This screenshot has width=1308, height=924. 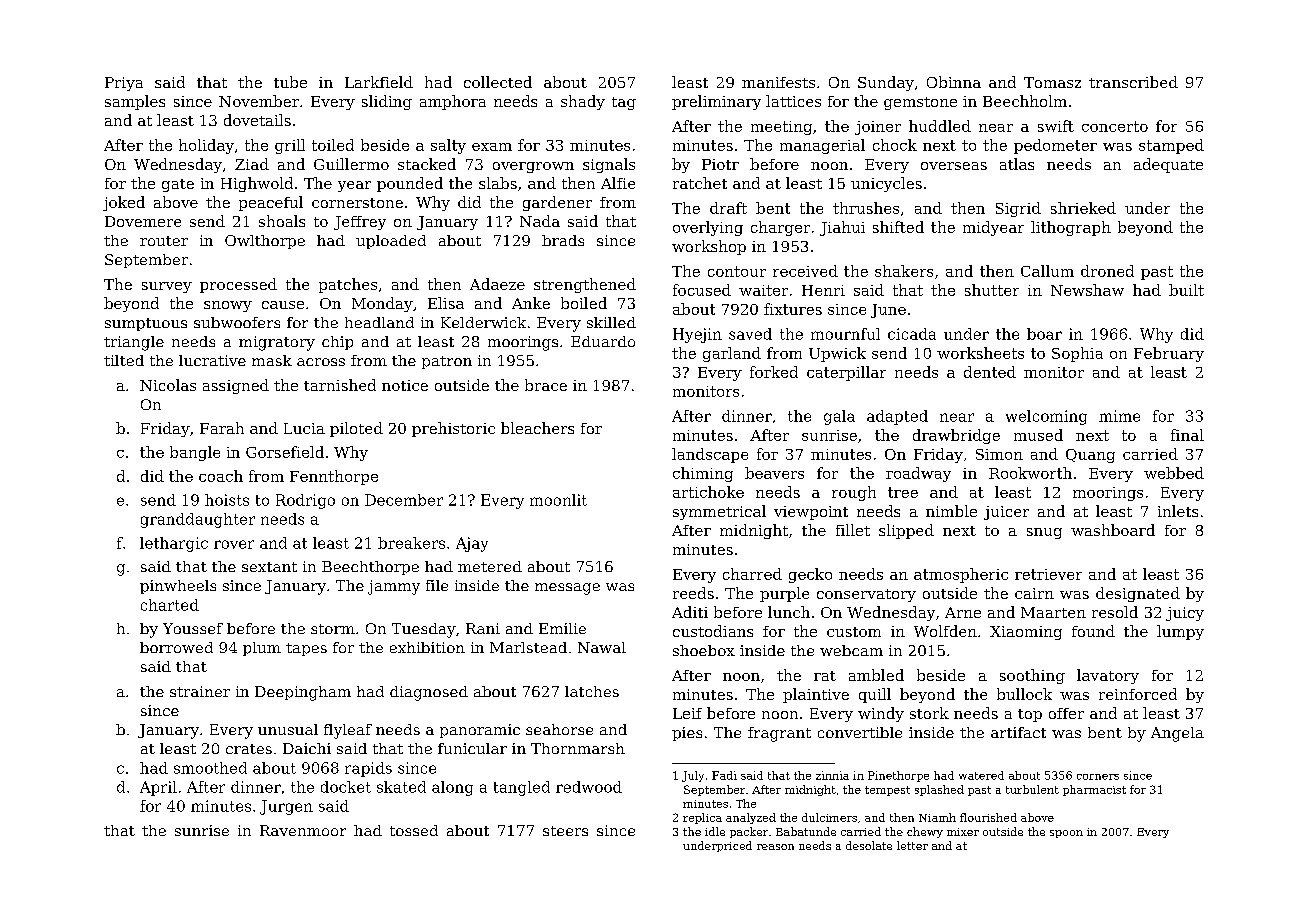 I want to click on lunch, so click(x=789, y=612).
